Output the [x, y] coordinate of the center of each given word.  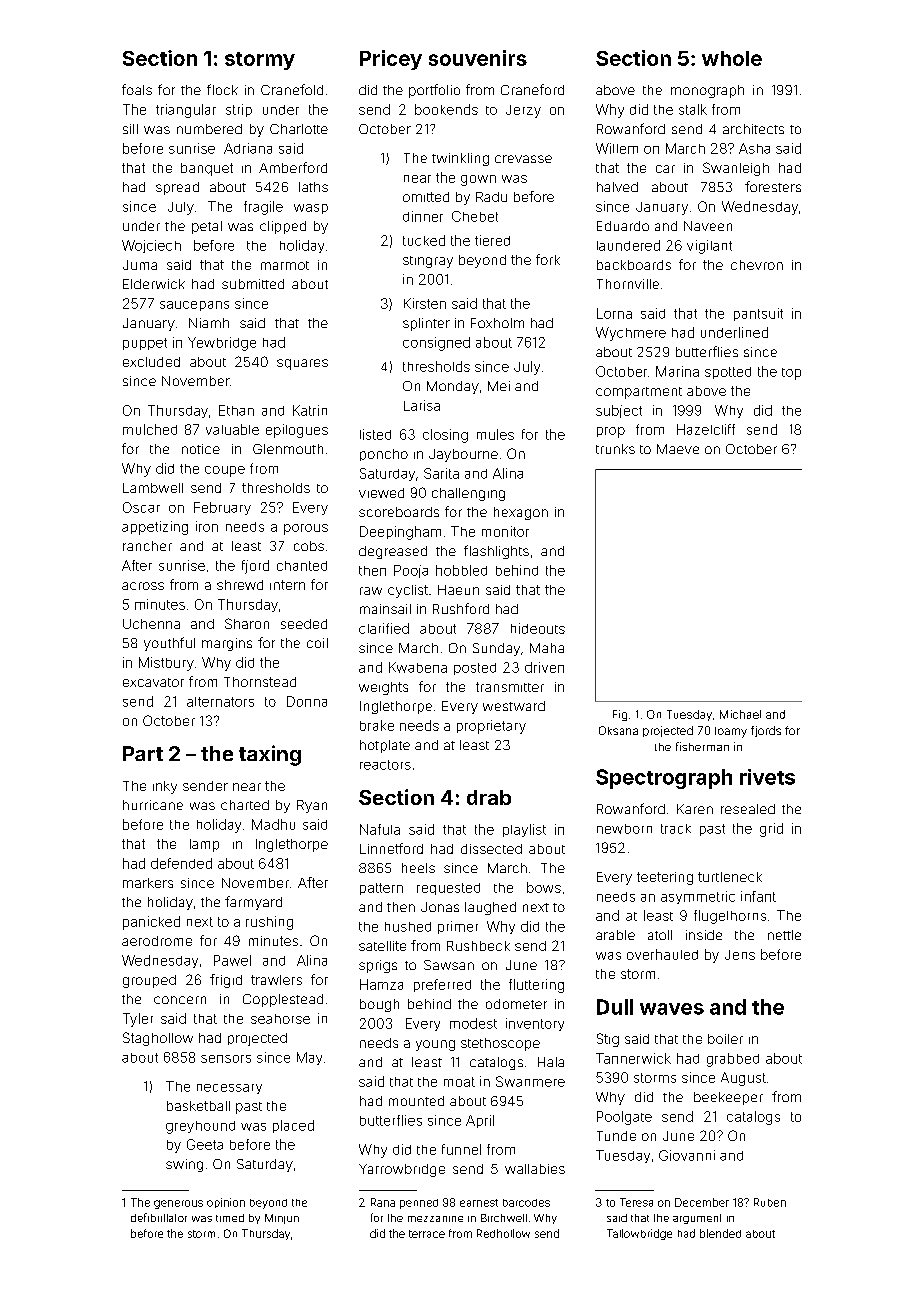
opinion [226, 1203]
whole [732, 58]
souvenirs [478, 58]
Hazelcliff [706, 429]
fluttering [536, 986]
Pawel [232, 960]
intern [287, 585]
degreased [393, 552]
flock [222, 89]
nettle [784, 935]
